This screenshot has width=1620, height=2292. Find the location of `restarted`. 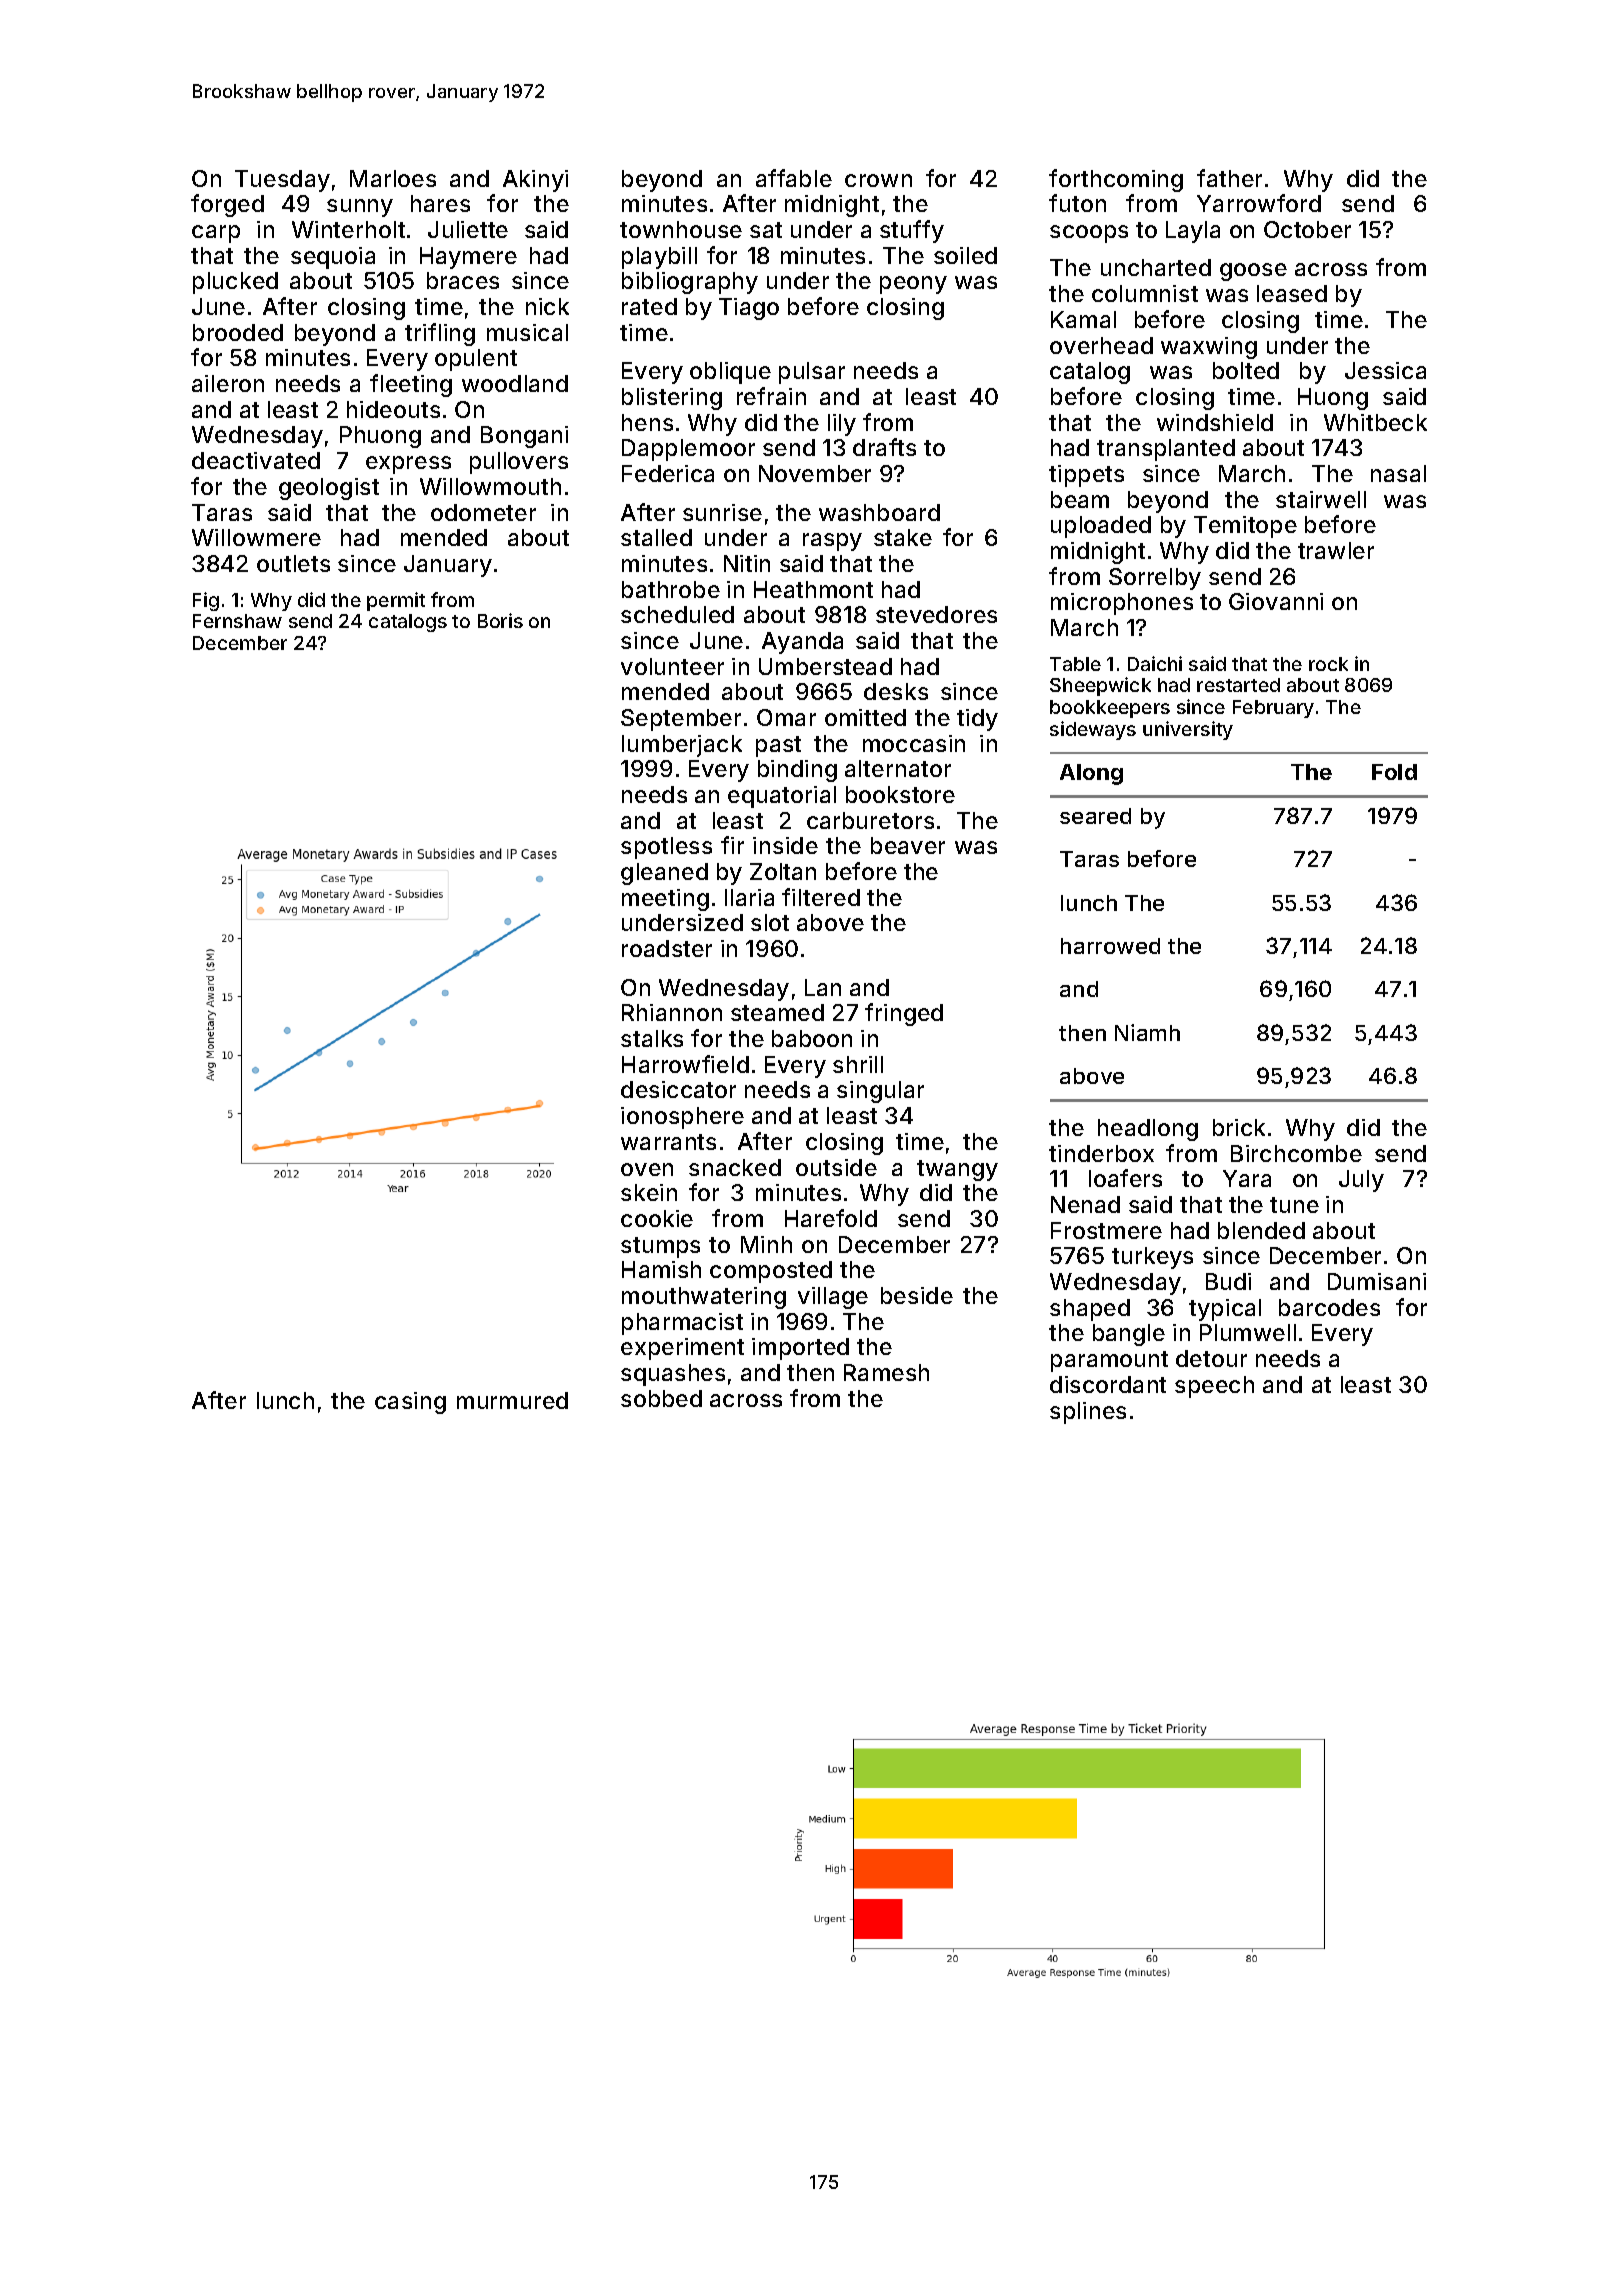

restarted is located at coordinates (1238, 685).
